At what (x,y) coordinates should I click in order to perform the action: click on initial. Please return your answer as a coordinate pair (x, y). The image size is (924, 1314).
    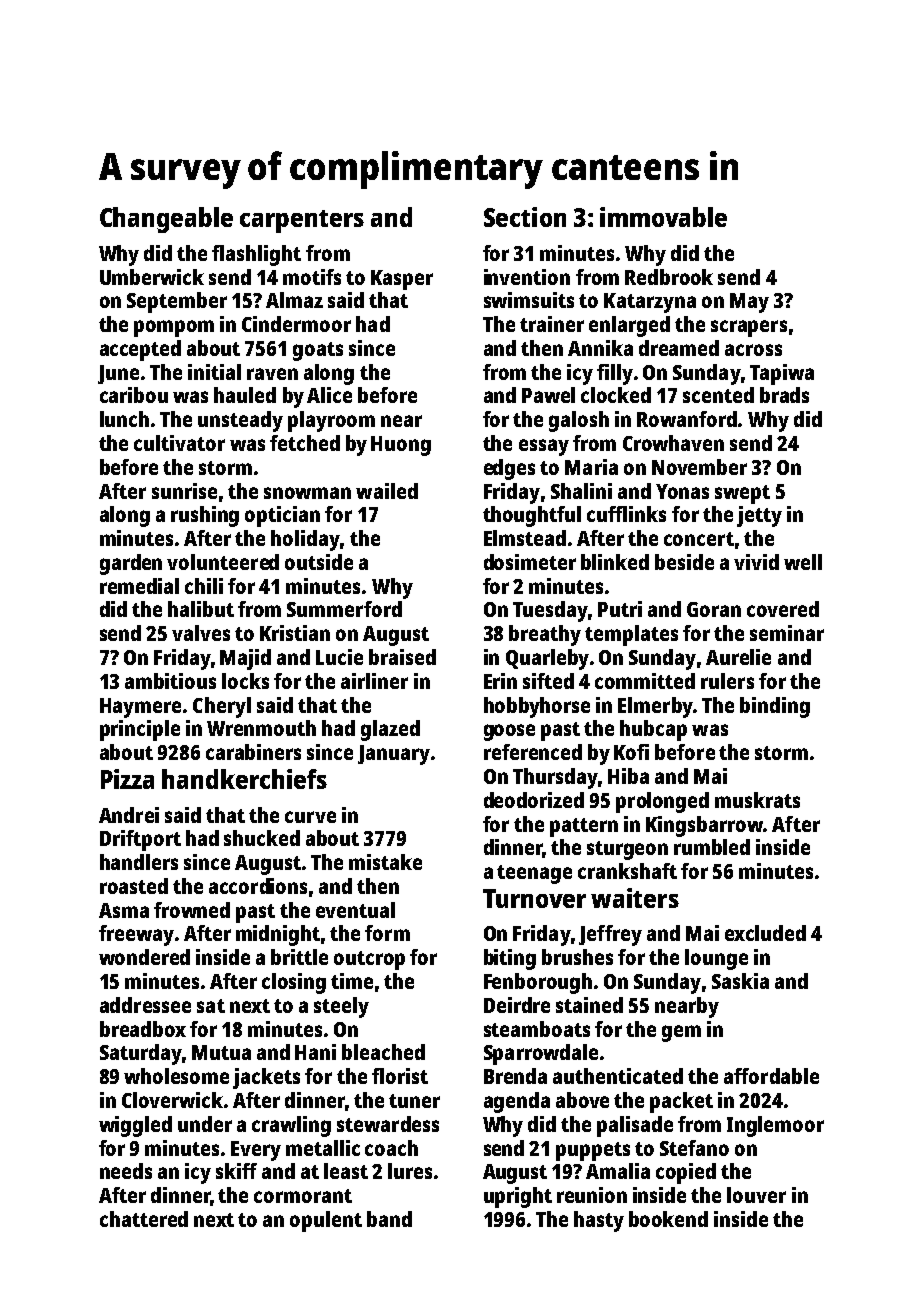
    Looking at the image, I should click on (214, 372).
